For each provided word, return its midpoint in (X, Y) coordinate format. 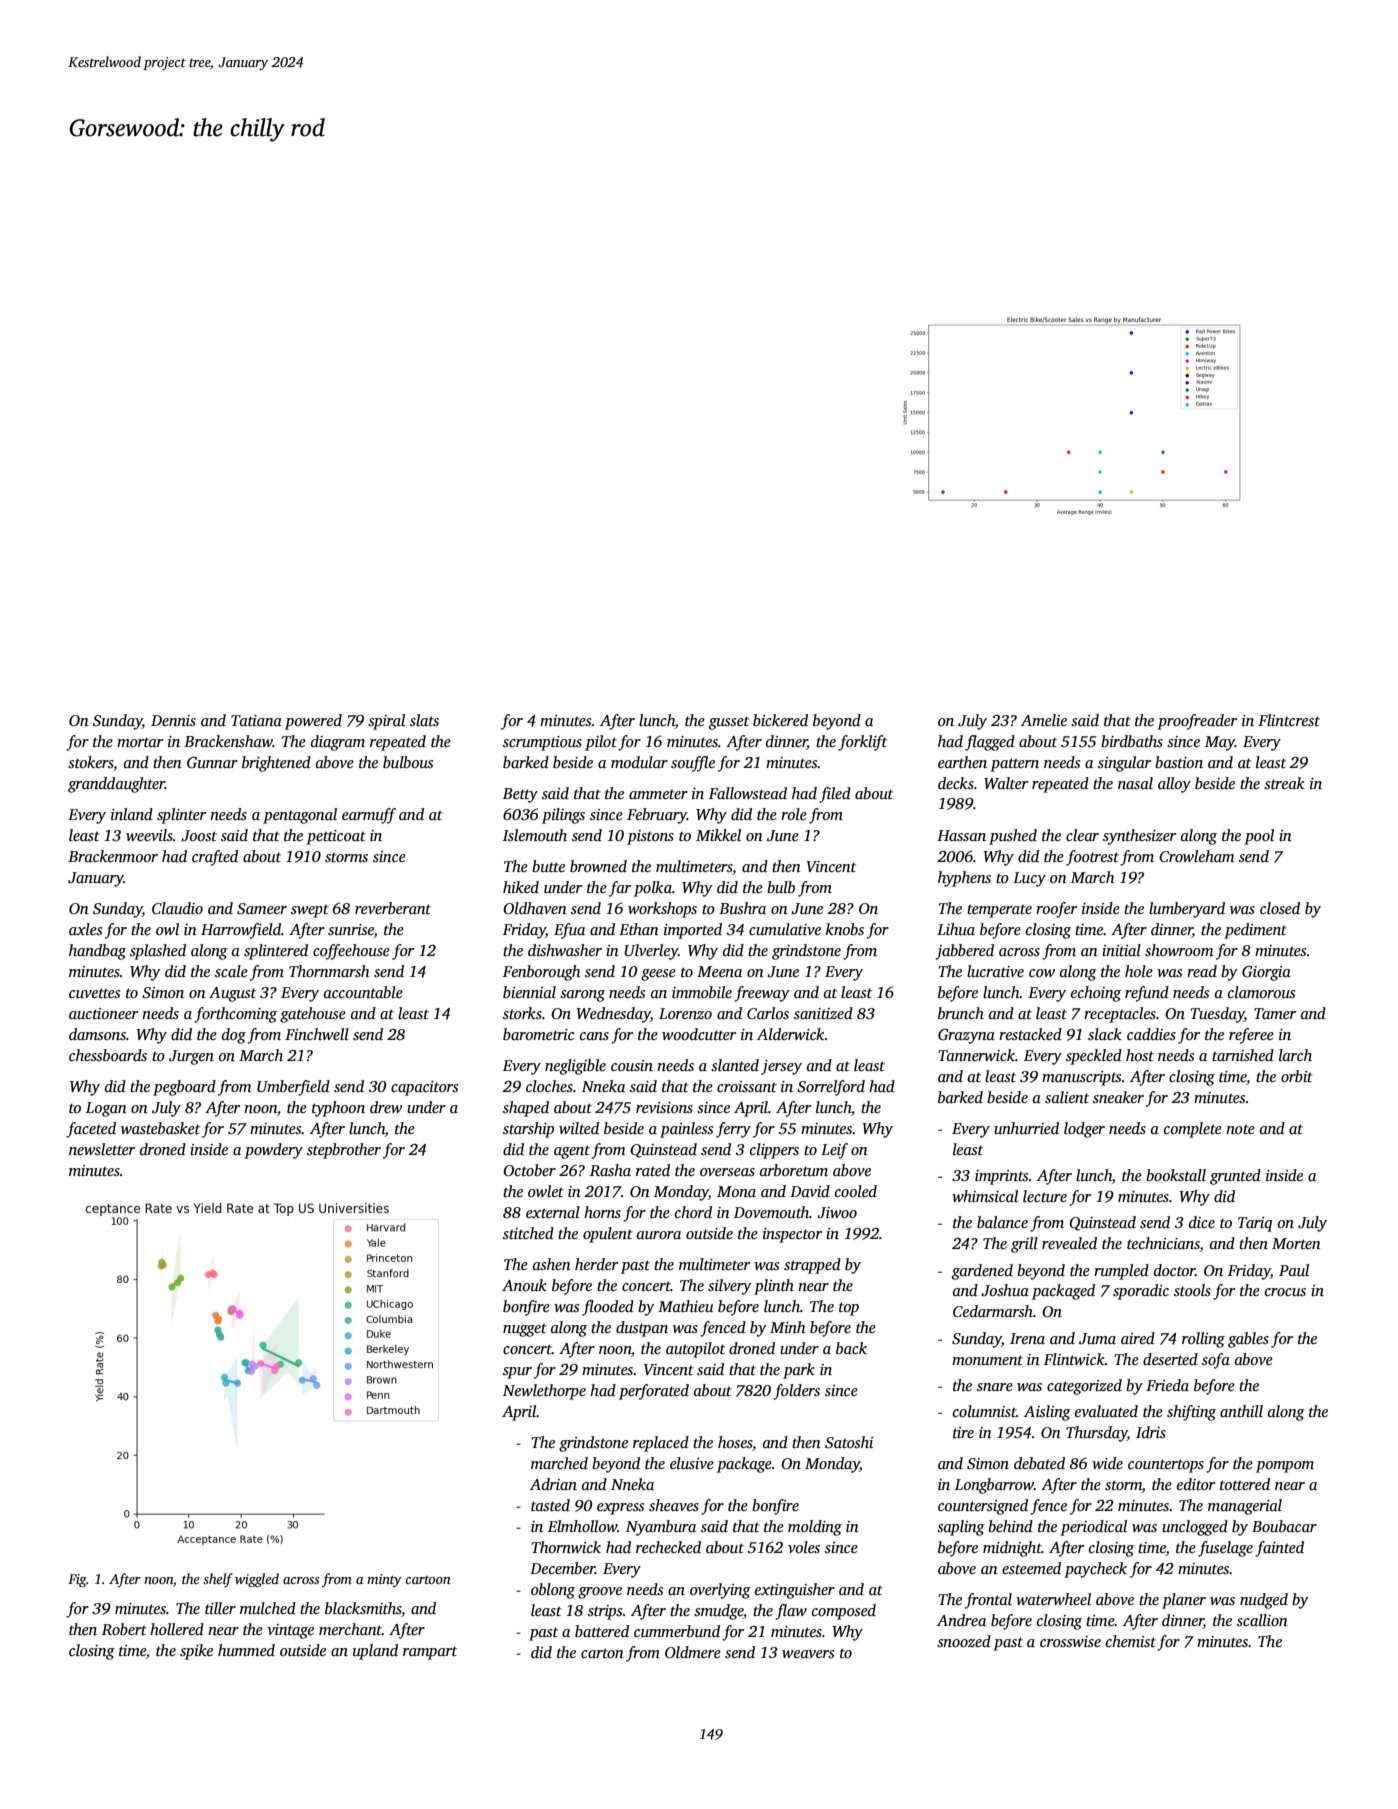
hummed (246, 1650)
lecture (1045, 1196)
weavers (808, 1654)
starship (528, 1130)
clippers (774, 1151)
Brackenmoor (113, 856)
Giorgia (1266, 973)
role (794, 814)
